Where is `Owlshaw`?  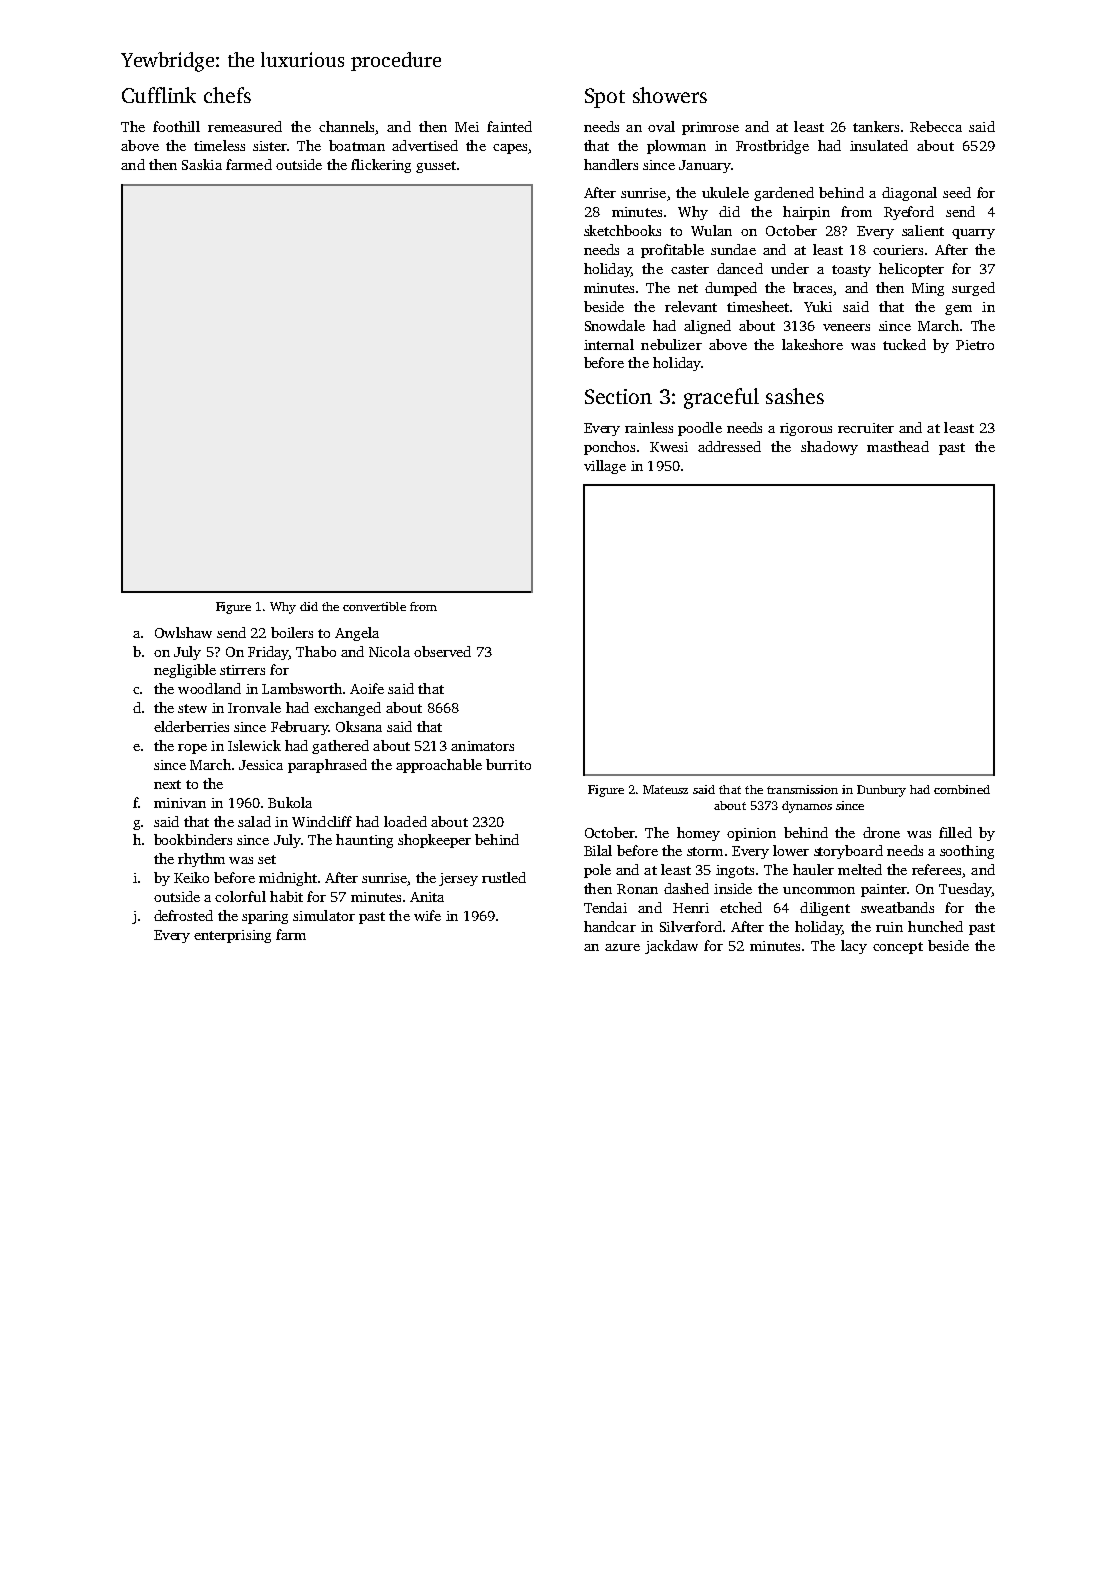
Owlshaw is located at coordinates (183, 632).
